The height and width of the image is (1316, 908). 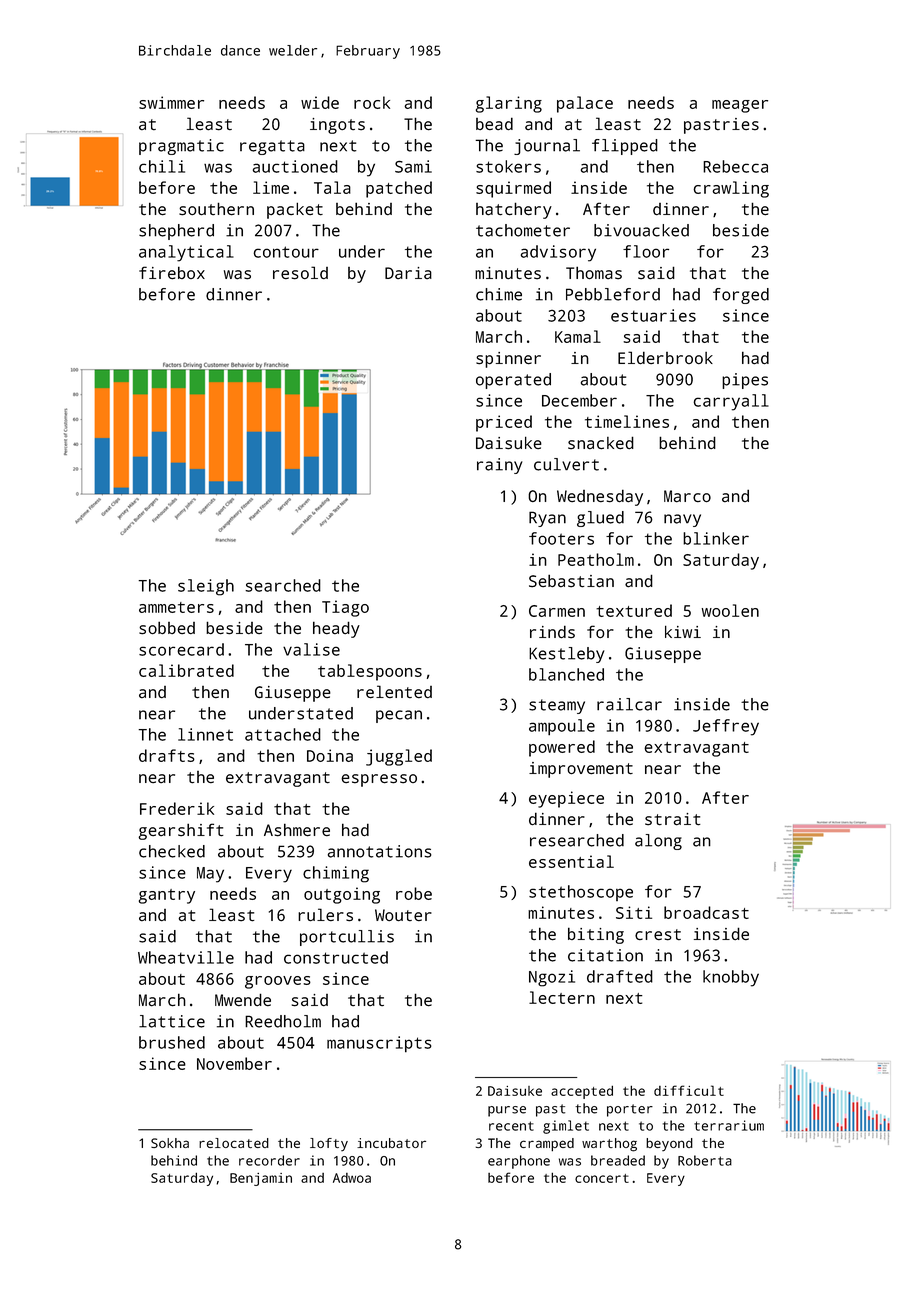 I want to click on terrarium, so click(x=729, y=1125).
